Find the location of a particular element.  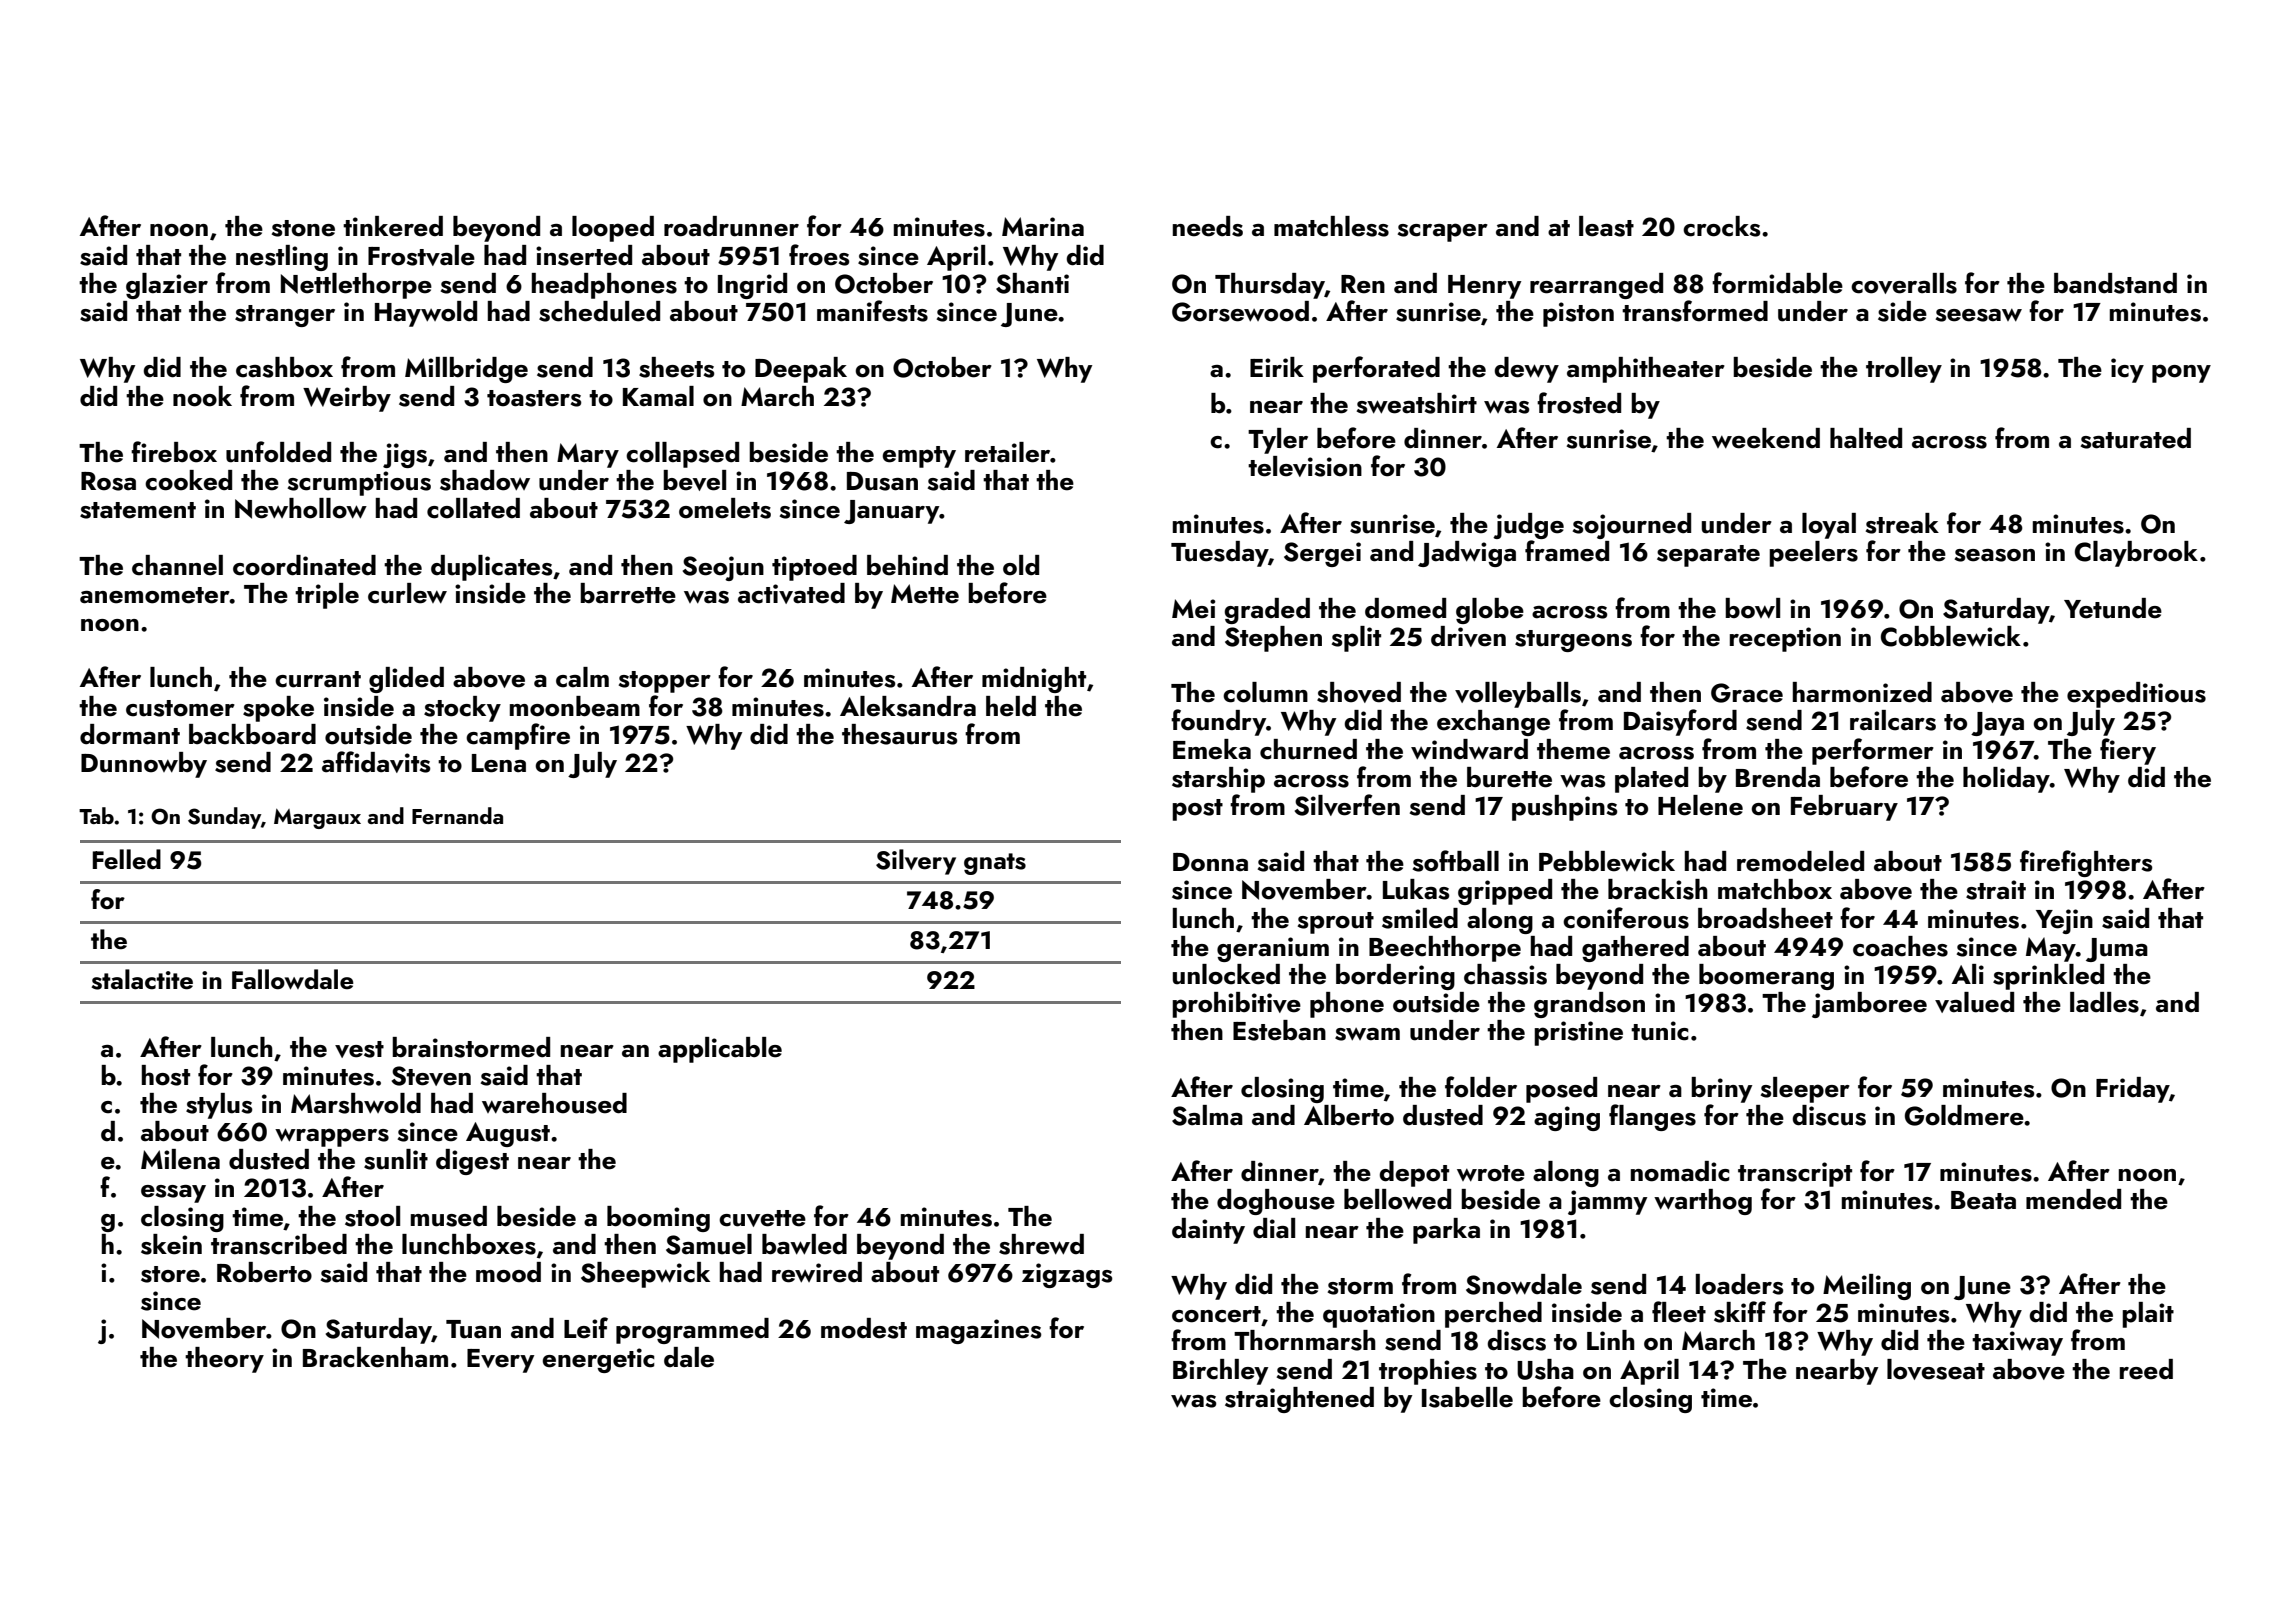

halted is located at coordinates (1866, 438).
